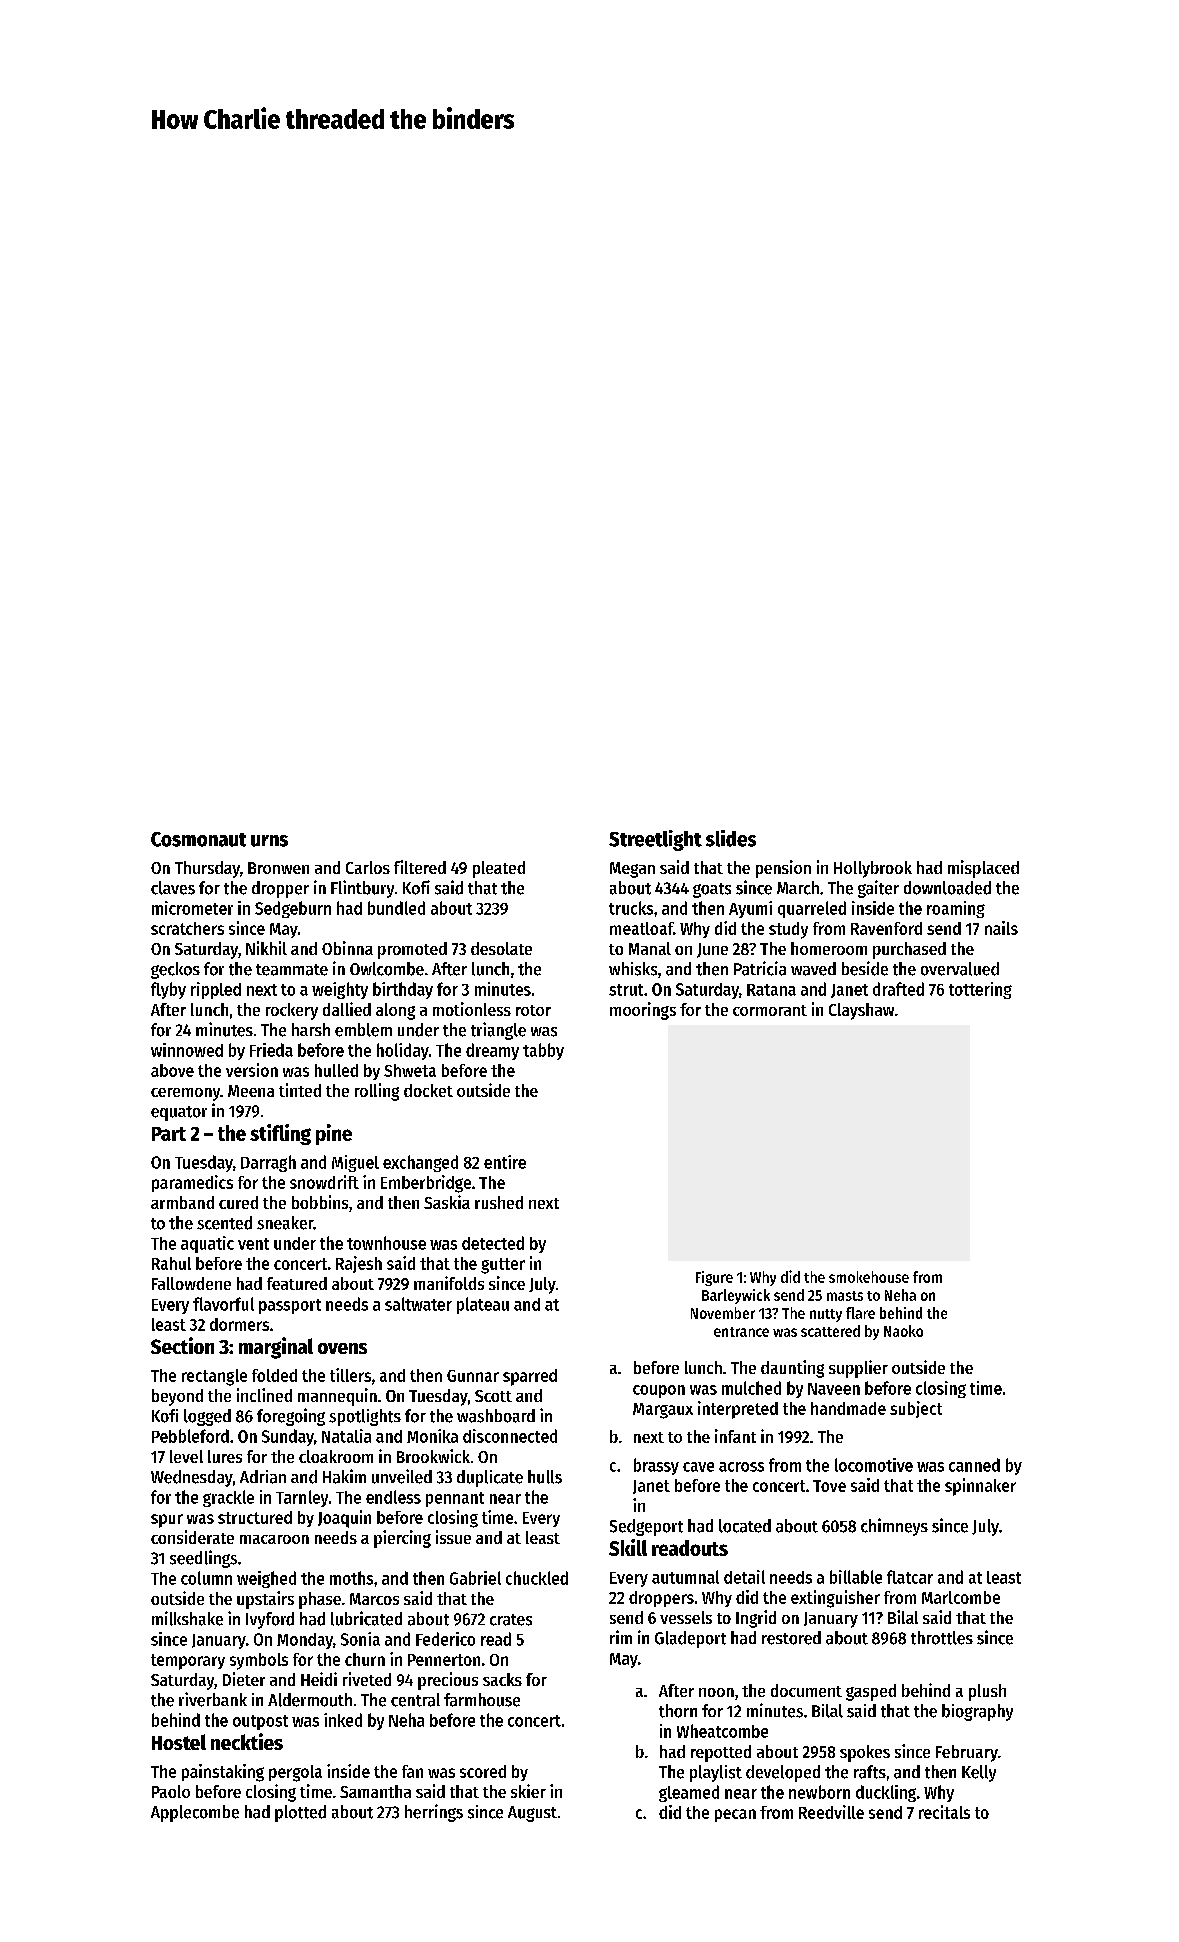 This screenshot has height=1942, width=1179. What do you see at coordinates (264, 1395) in the screenshot?
I see `inclined` at bounding box center [264, 1395].
